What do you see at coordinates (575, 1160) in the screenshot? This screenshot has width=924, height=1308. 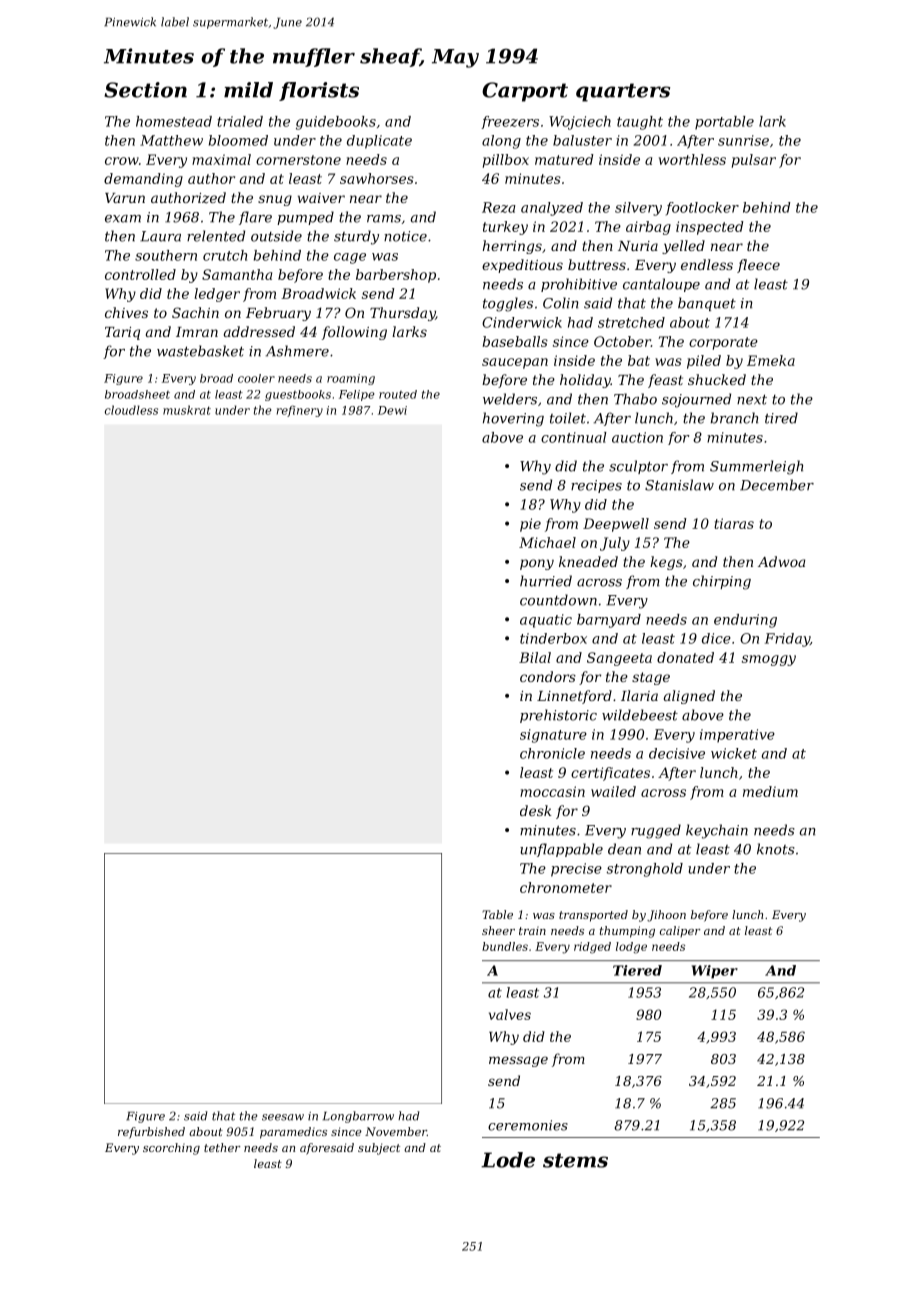 I see `stems` at bounding box center [575, 1160].
